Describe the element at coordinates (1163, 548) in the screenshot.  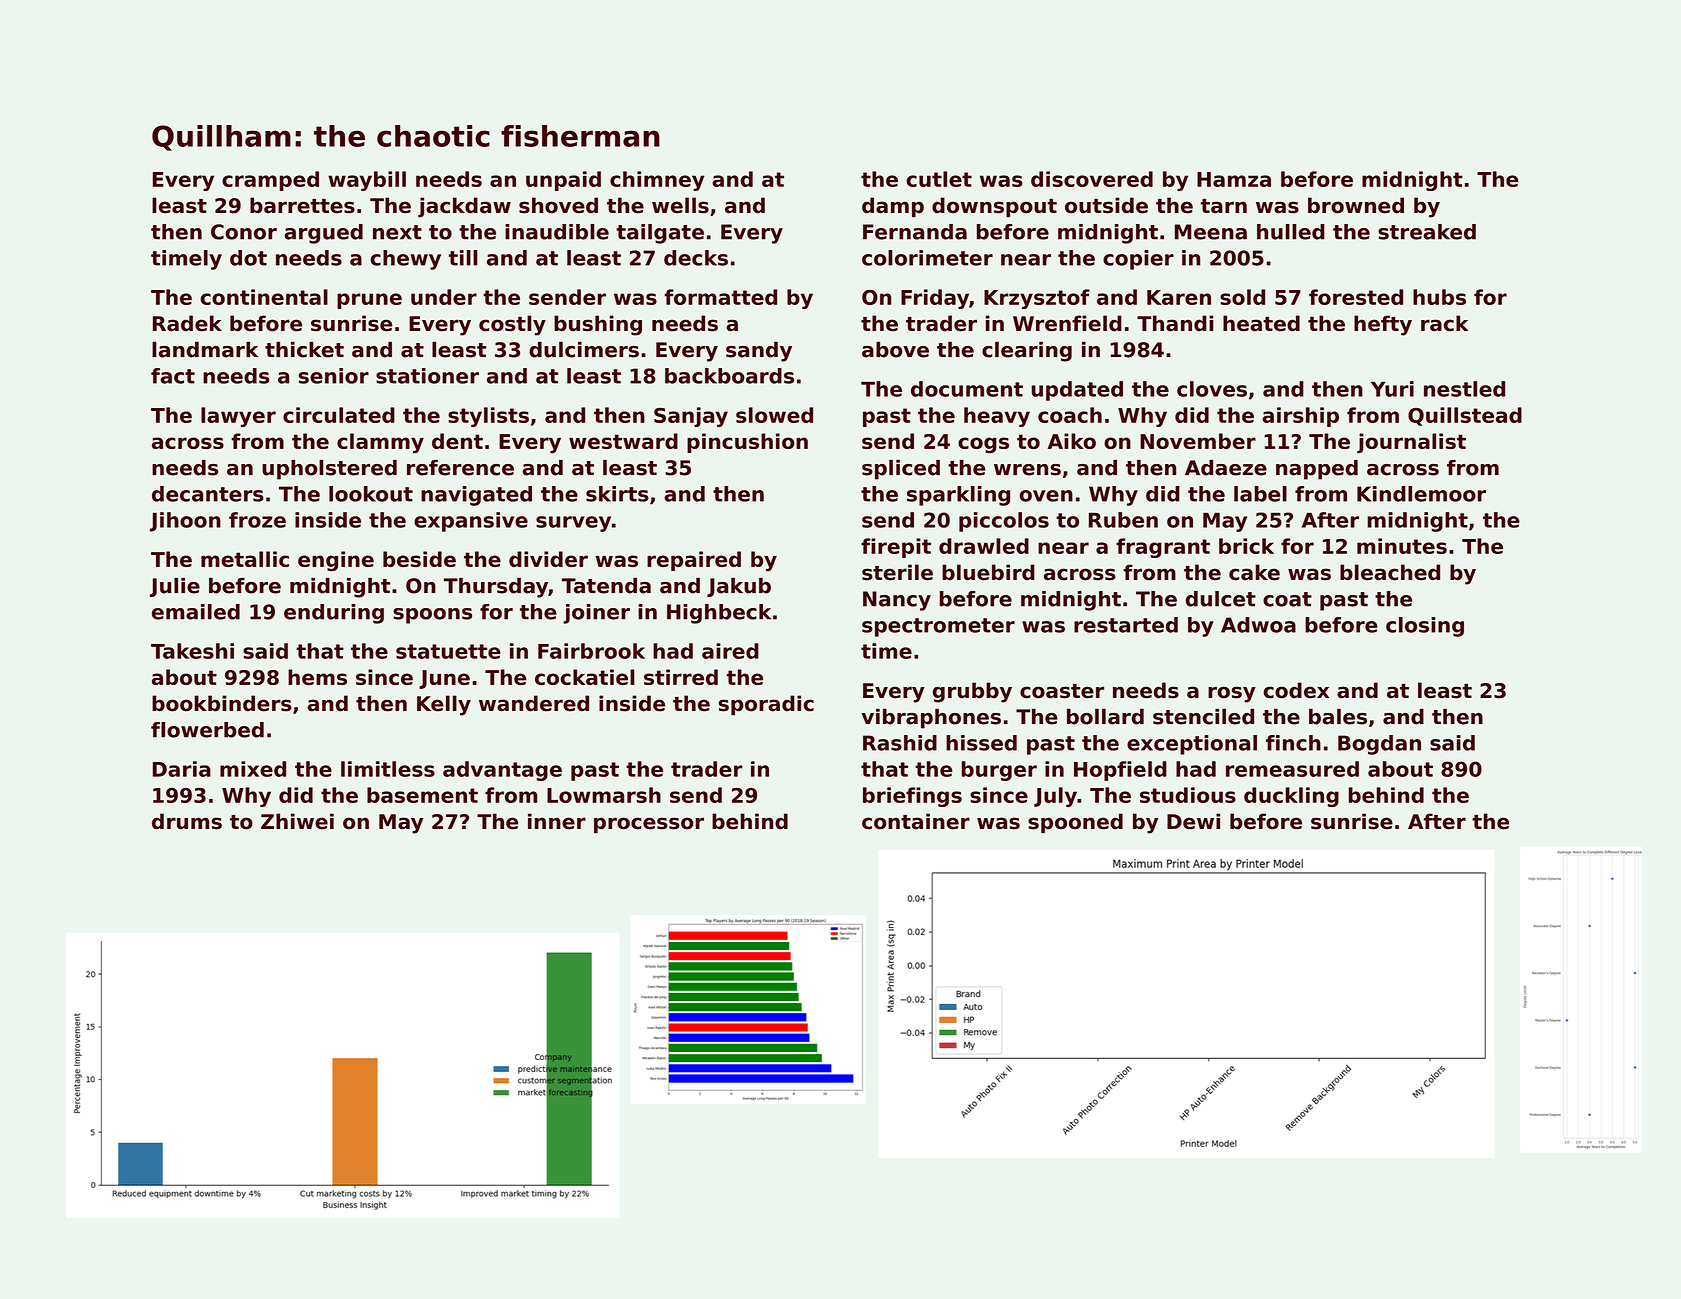
I see `fragrant` at that location.
